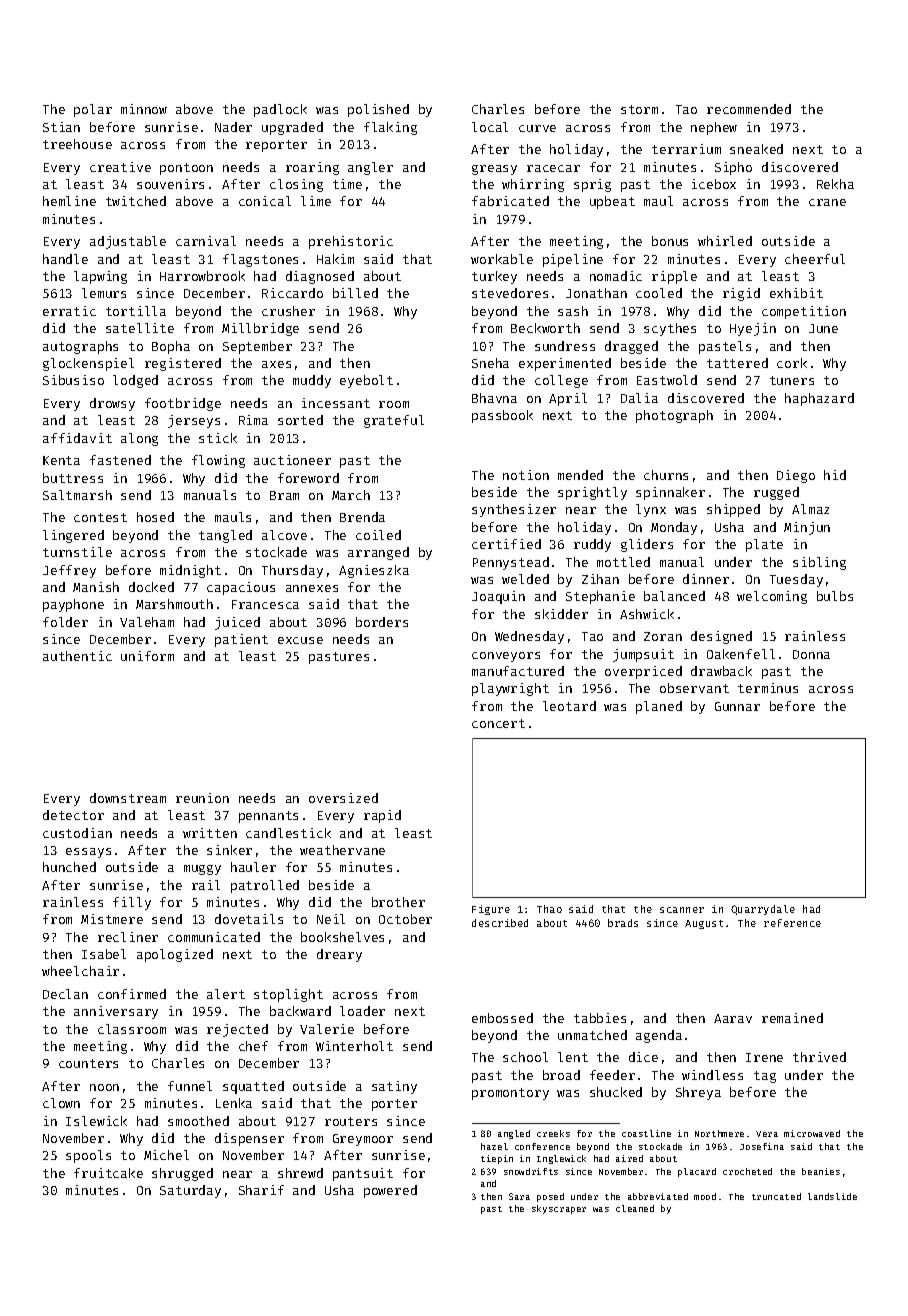 Image resolution: width=908 pixels, height=1316 pixels. Describe the element at coordinates (190, 1086) in the screenshot. I see `funnel` at that location.
